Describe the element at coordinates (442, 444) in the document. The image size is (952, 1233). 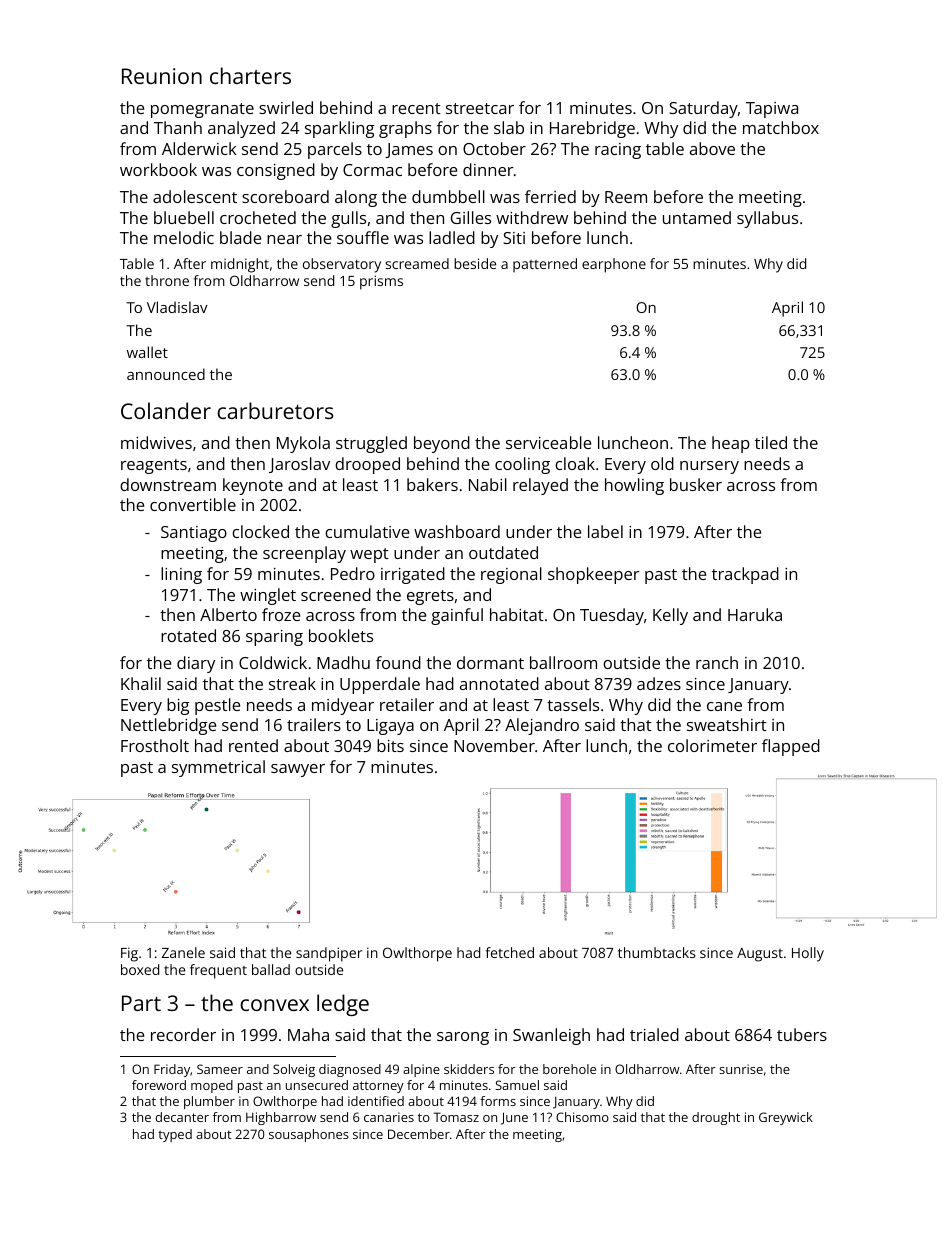
I see `beyond` at that location.
